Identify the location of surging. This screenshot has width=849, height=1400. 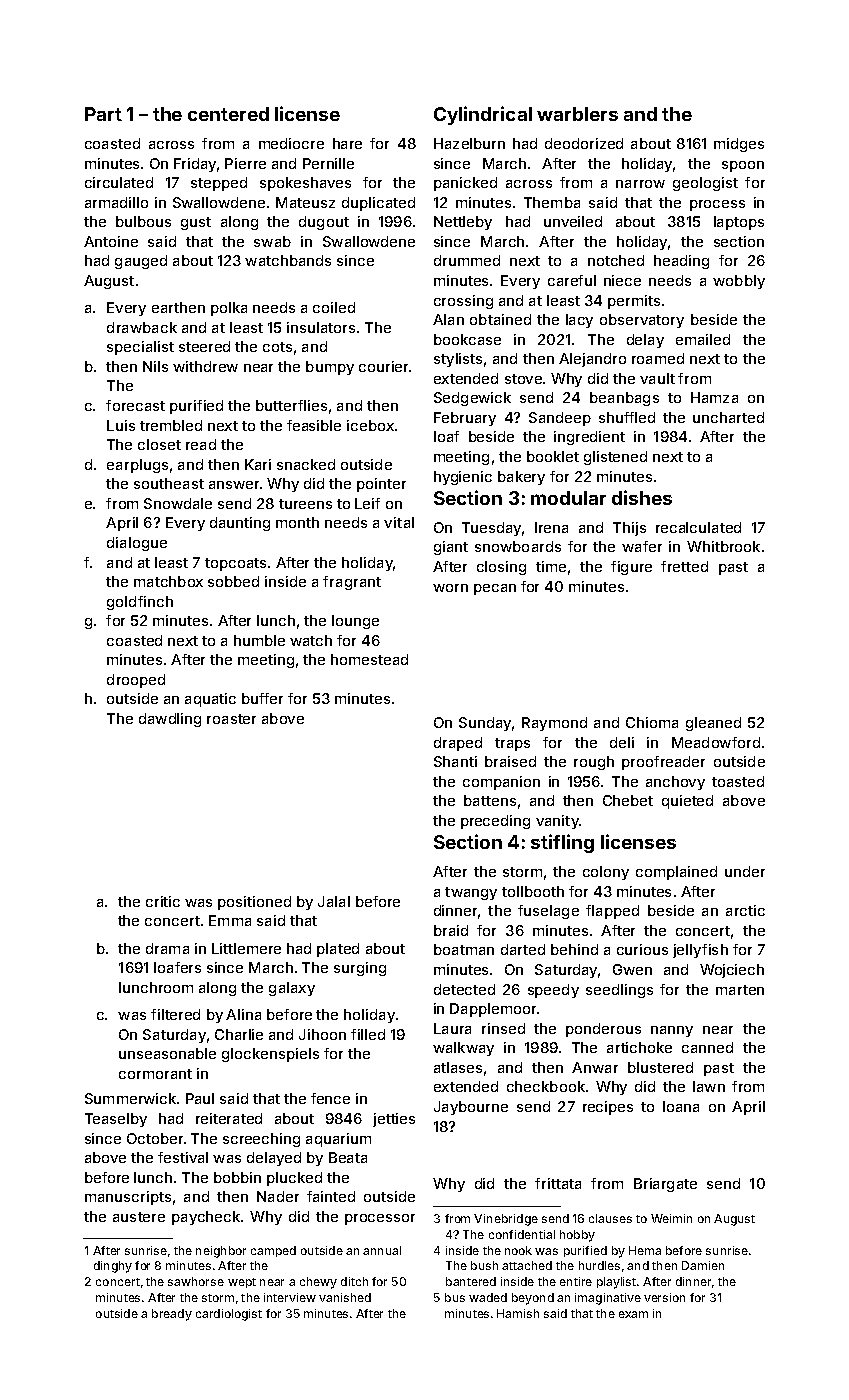
(360, 969).
